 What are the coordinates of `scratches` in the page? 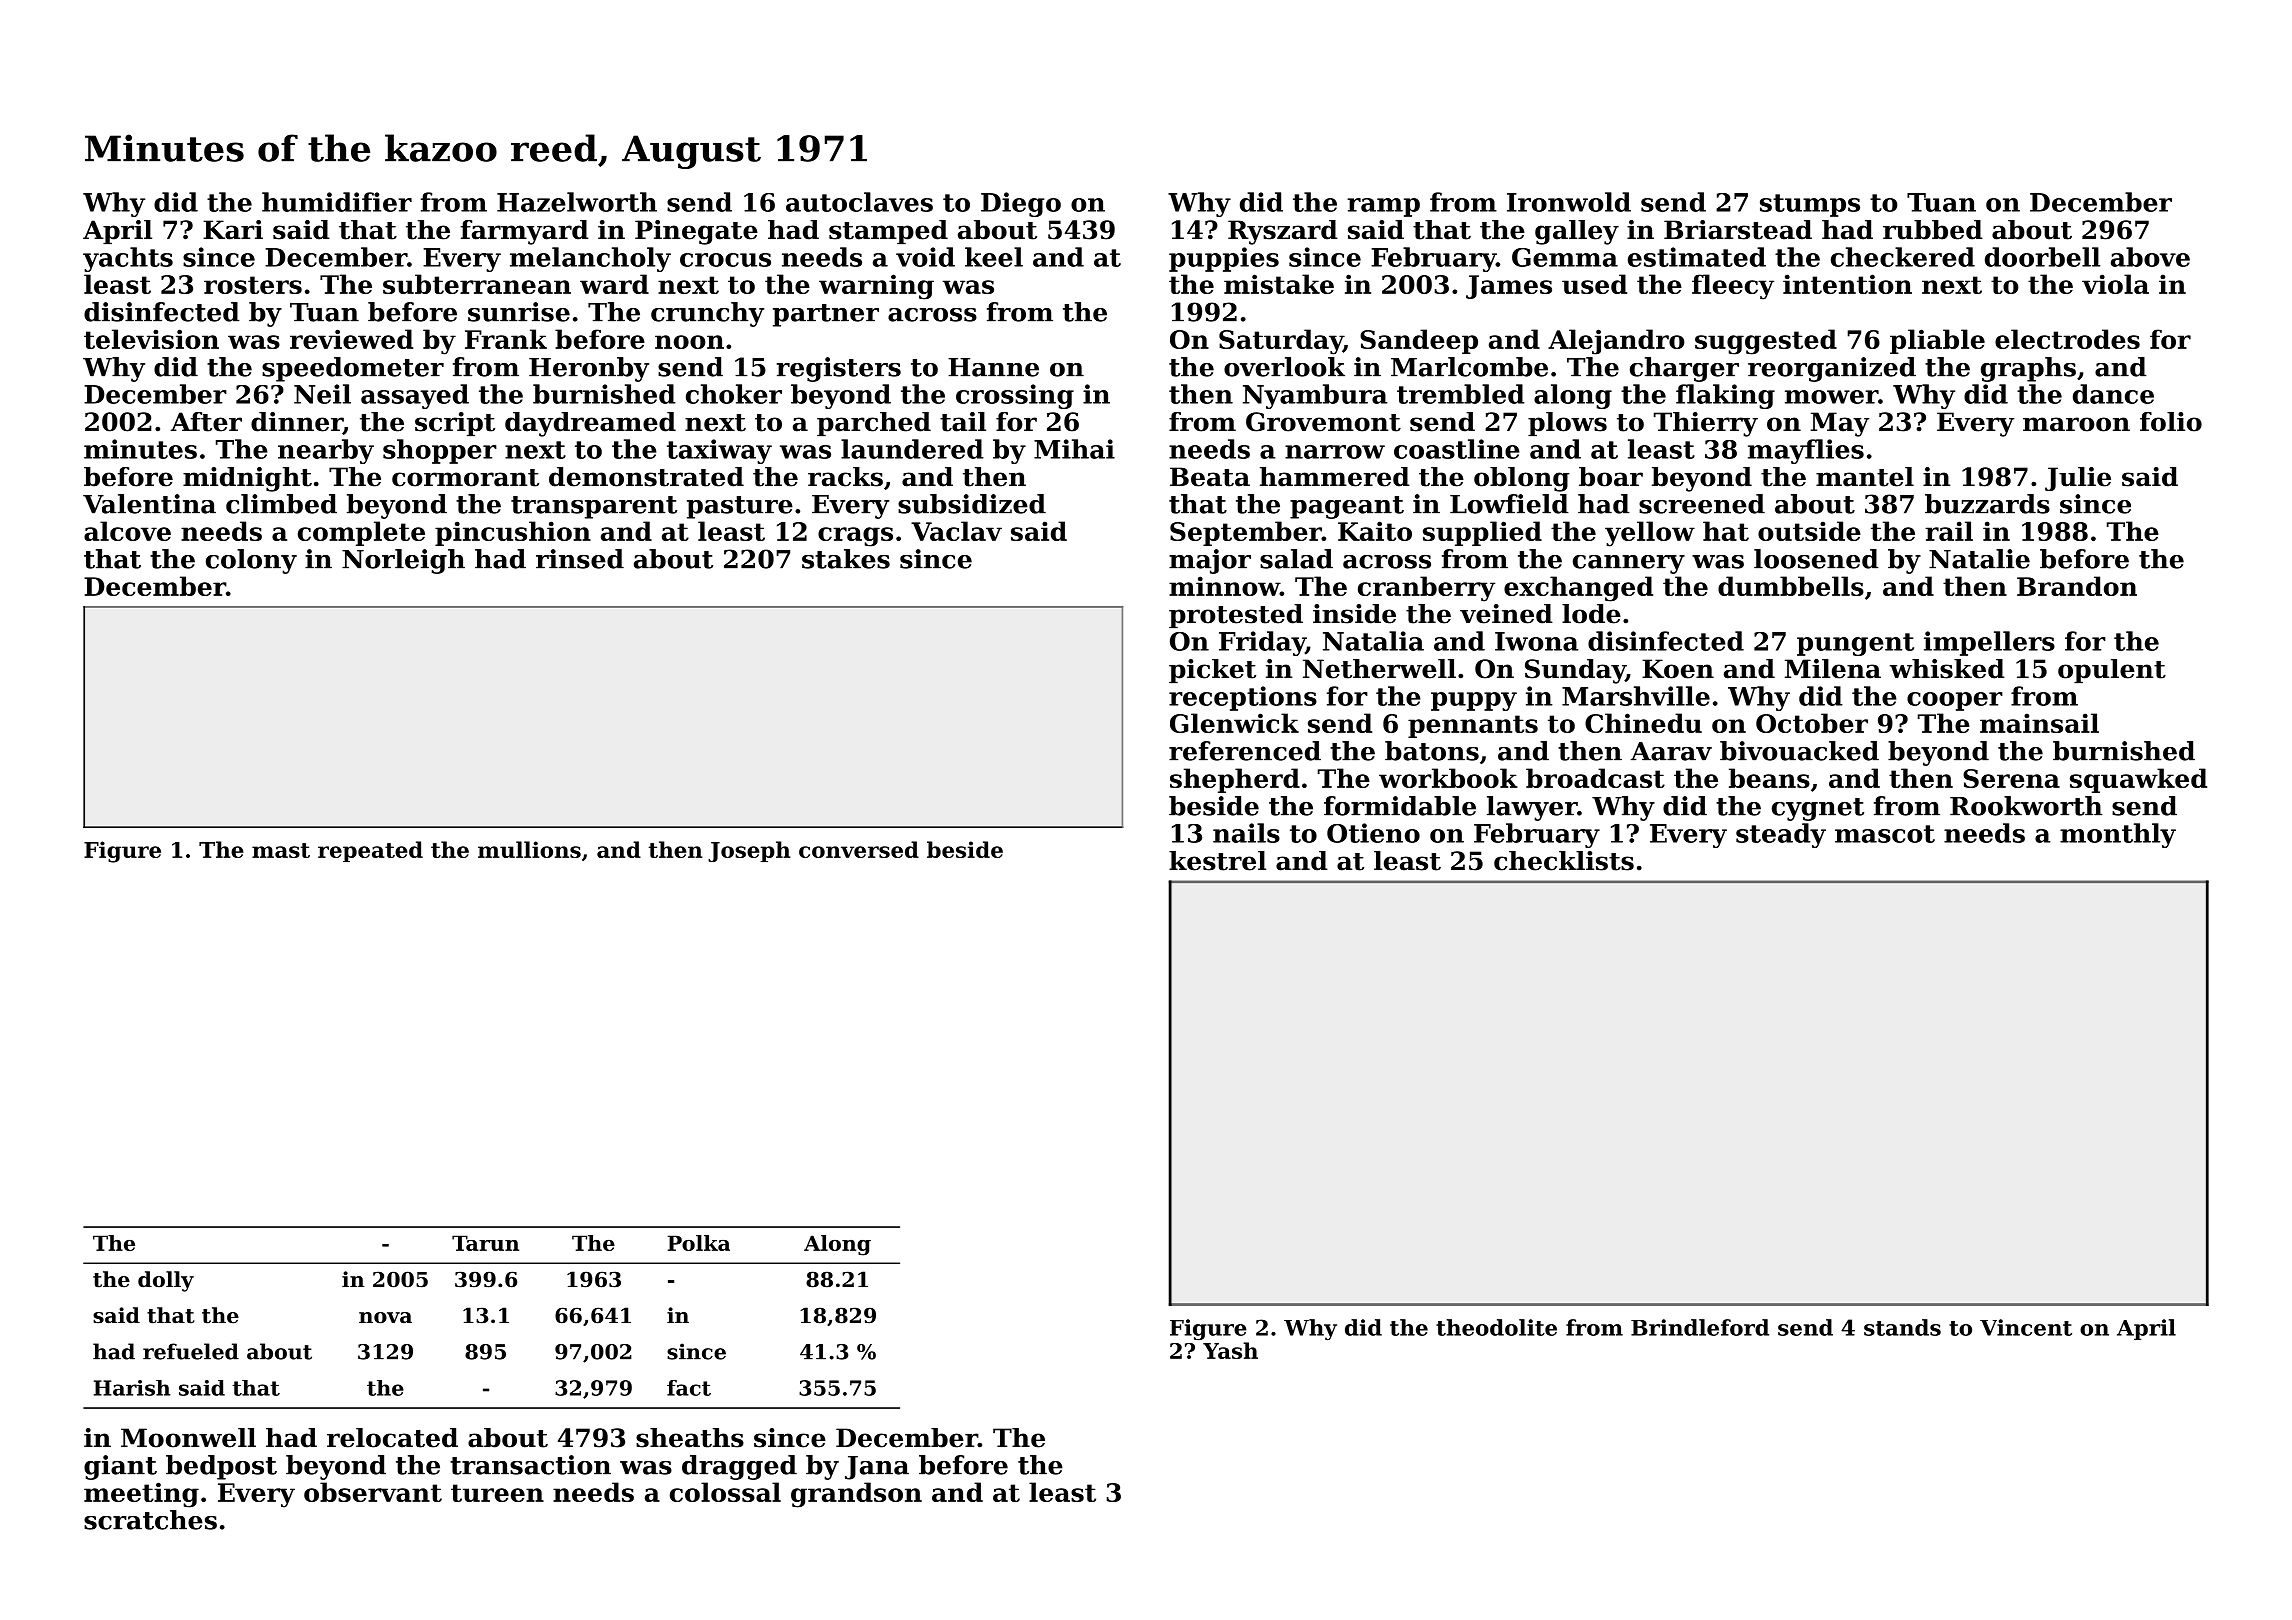 It's located at (150, 1520).
